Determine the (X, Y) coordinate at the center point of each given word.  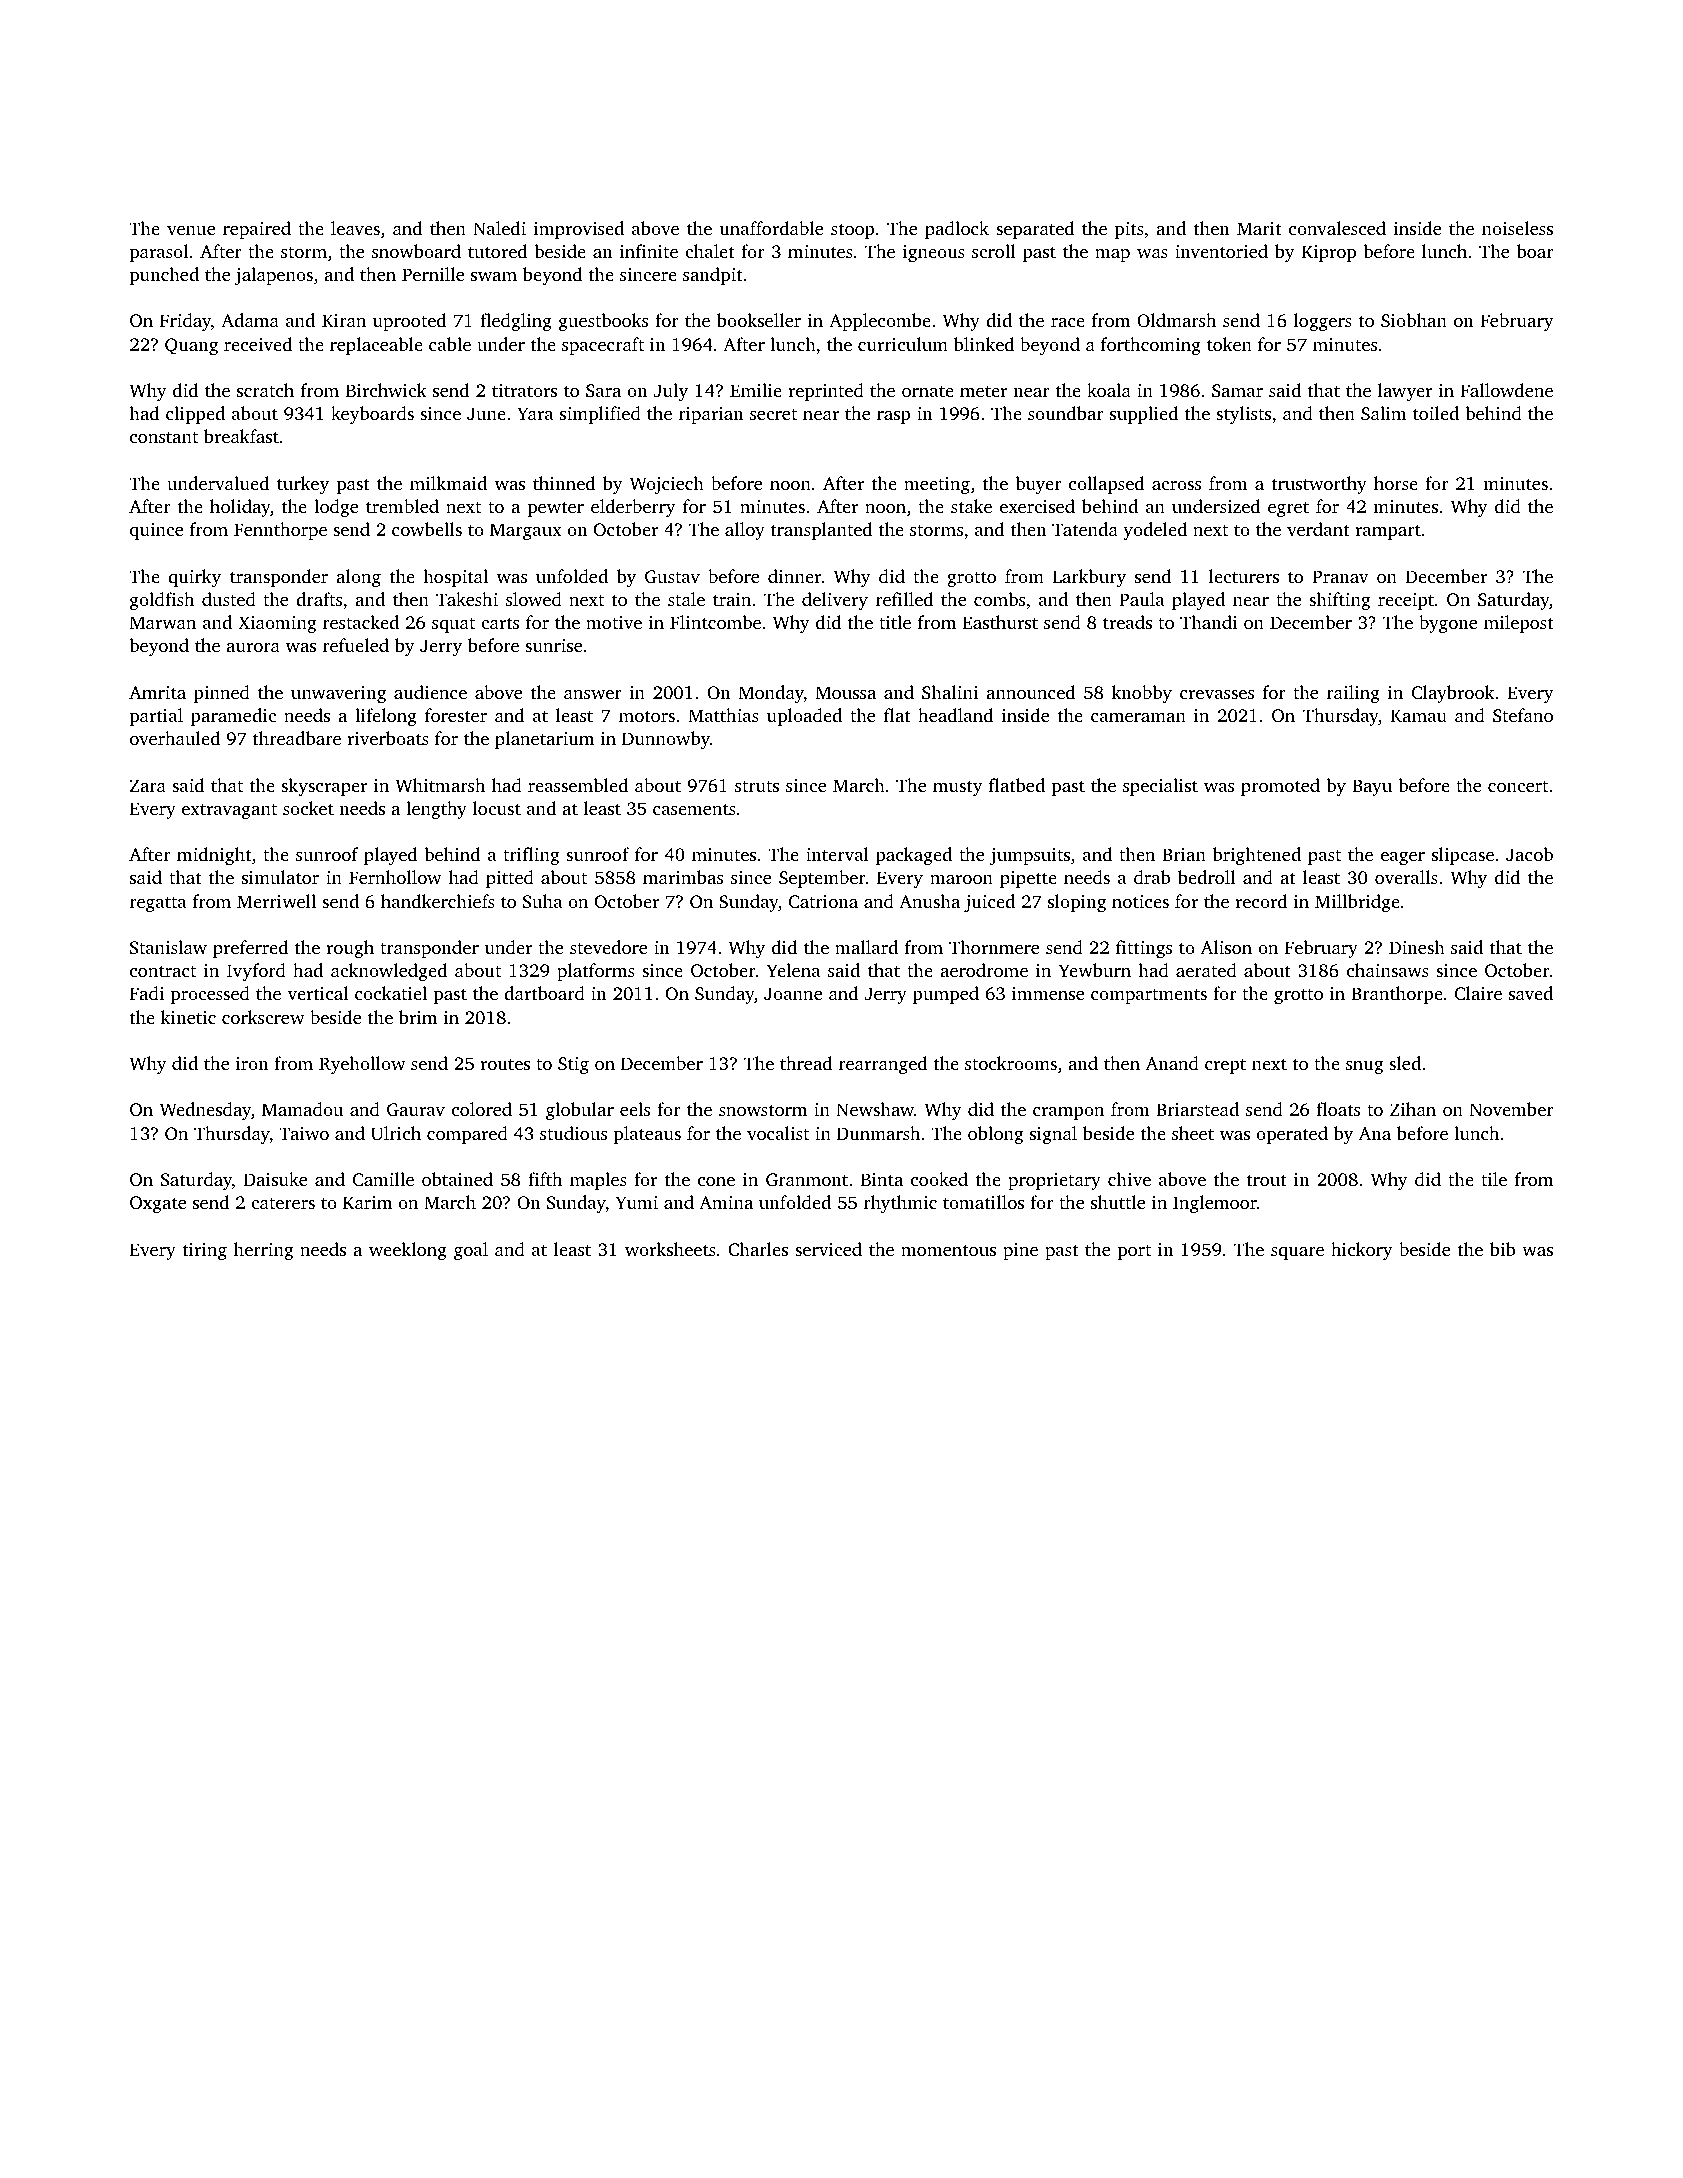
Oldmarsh (1176, 320)
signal (1053, 1135)
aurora (253, 647)
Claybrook (1453, 694)
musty (958, 788)
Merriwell (276, 901)
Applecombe (880, 322)
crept (1225, 1066)
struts (757, 786)
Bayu (1372, 787)
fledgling (516, 322)
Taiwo (304, 1133)
